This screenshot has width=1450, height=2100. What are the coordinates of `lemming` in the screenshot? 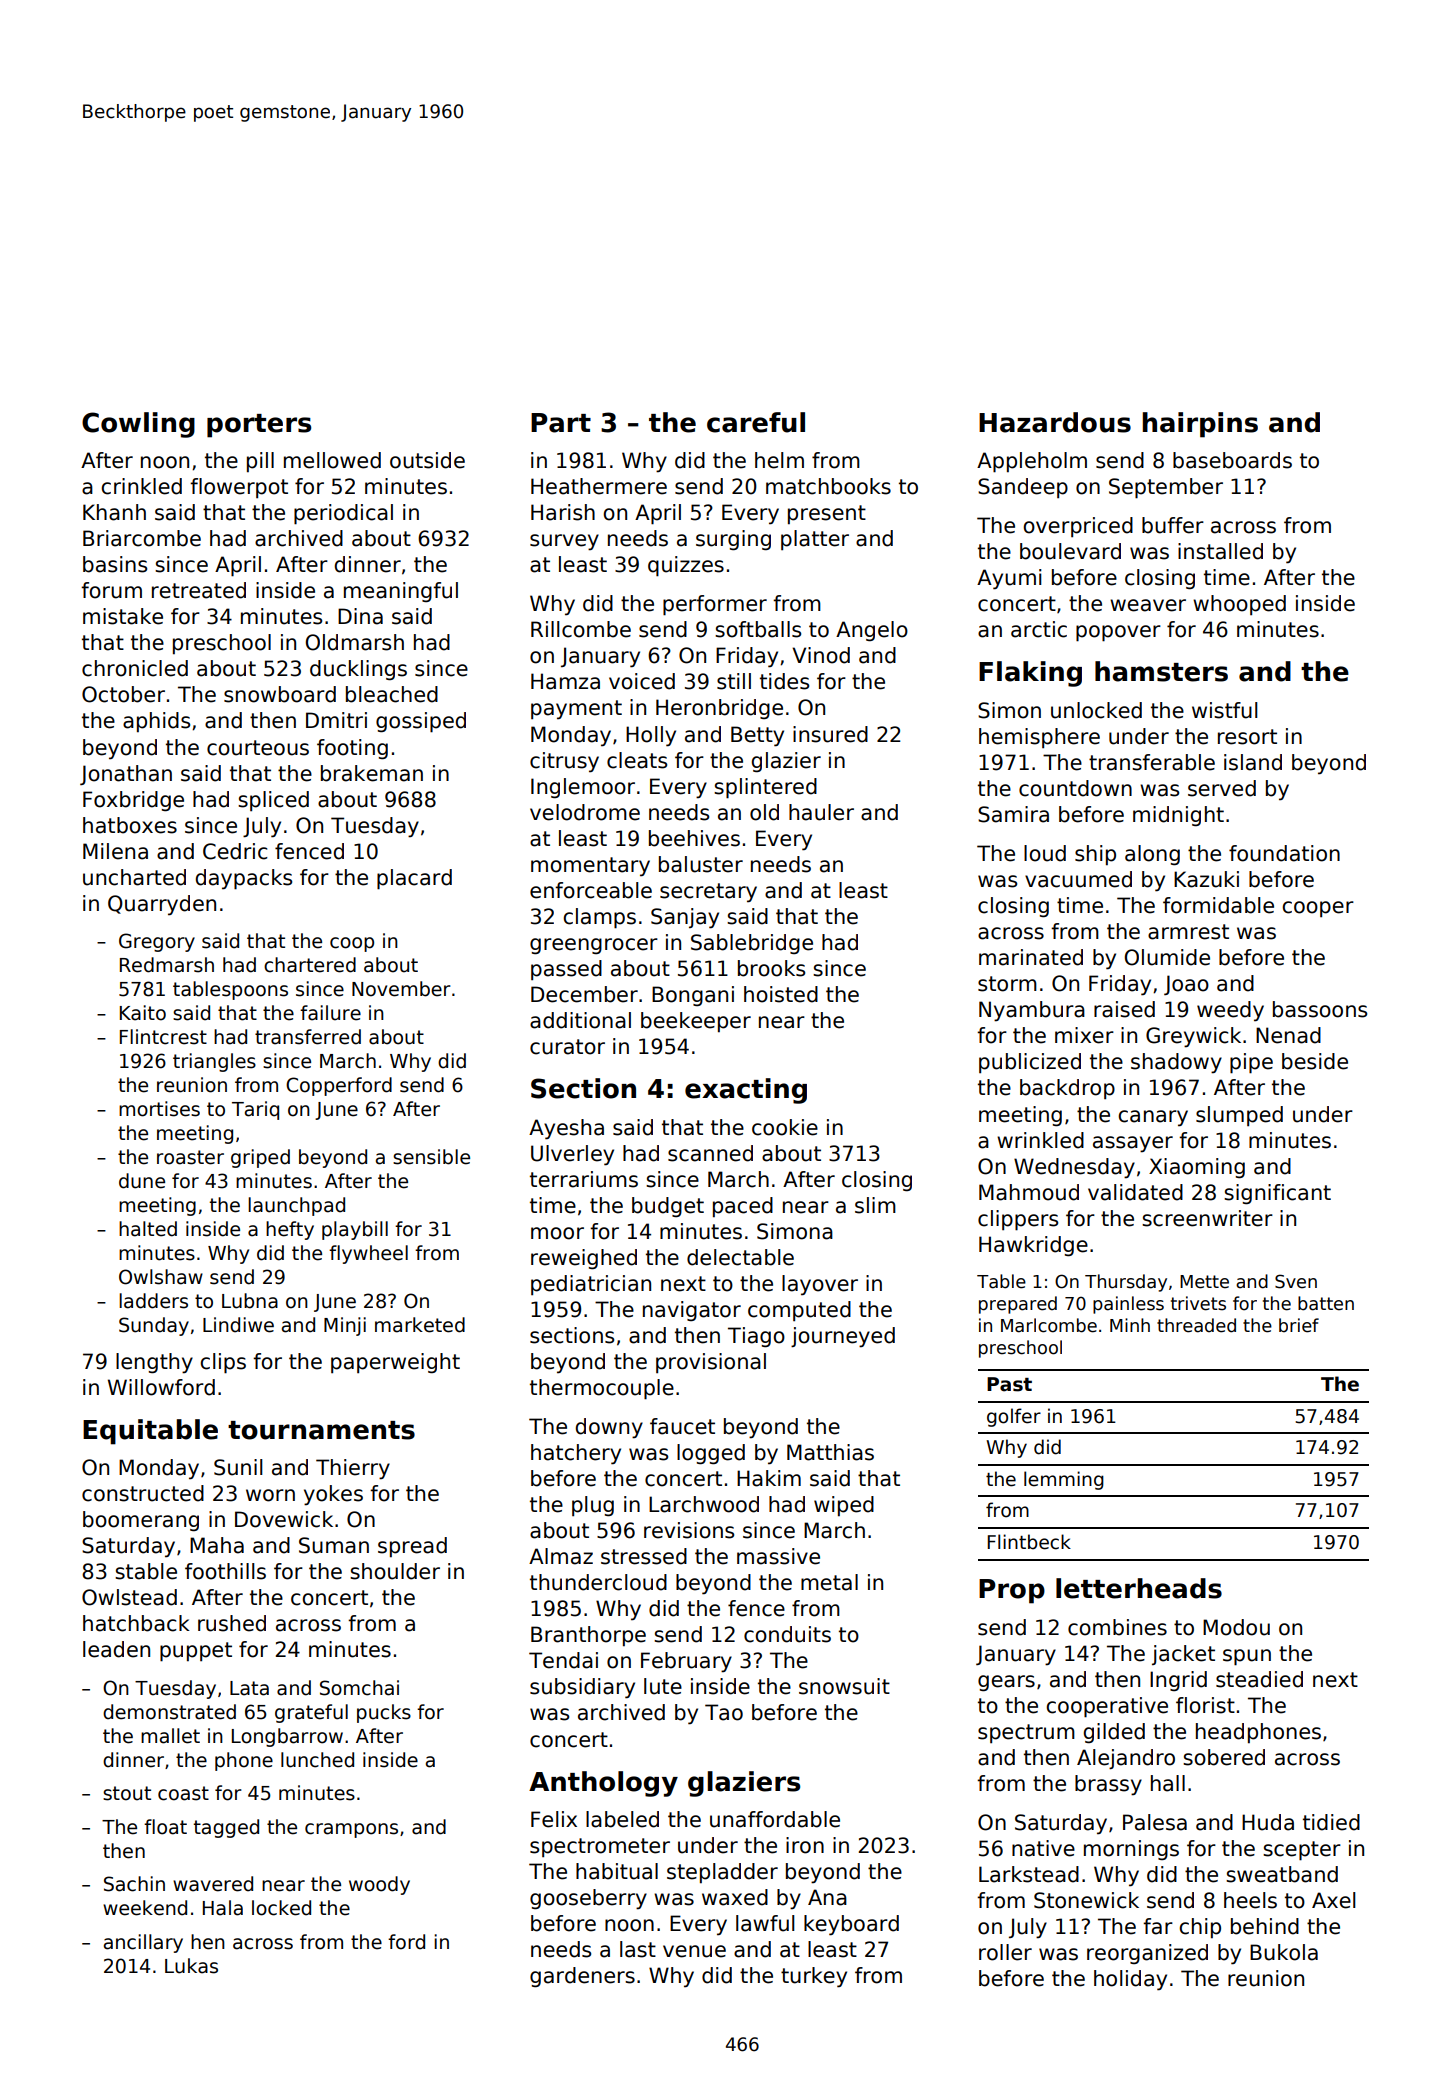 It's located at (1064, 1480).
